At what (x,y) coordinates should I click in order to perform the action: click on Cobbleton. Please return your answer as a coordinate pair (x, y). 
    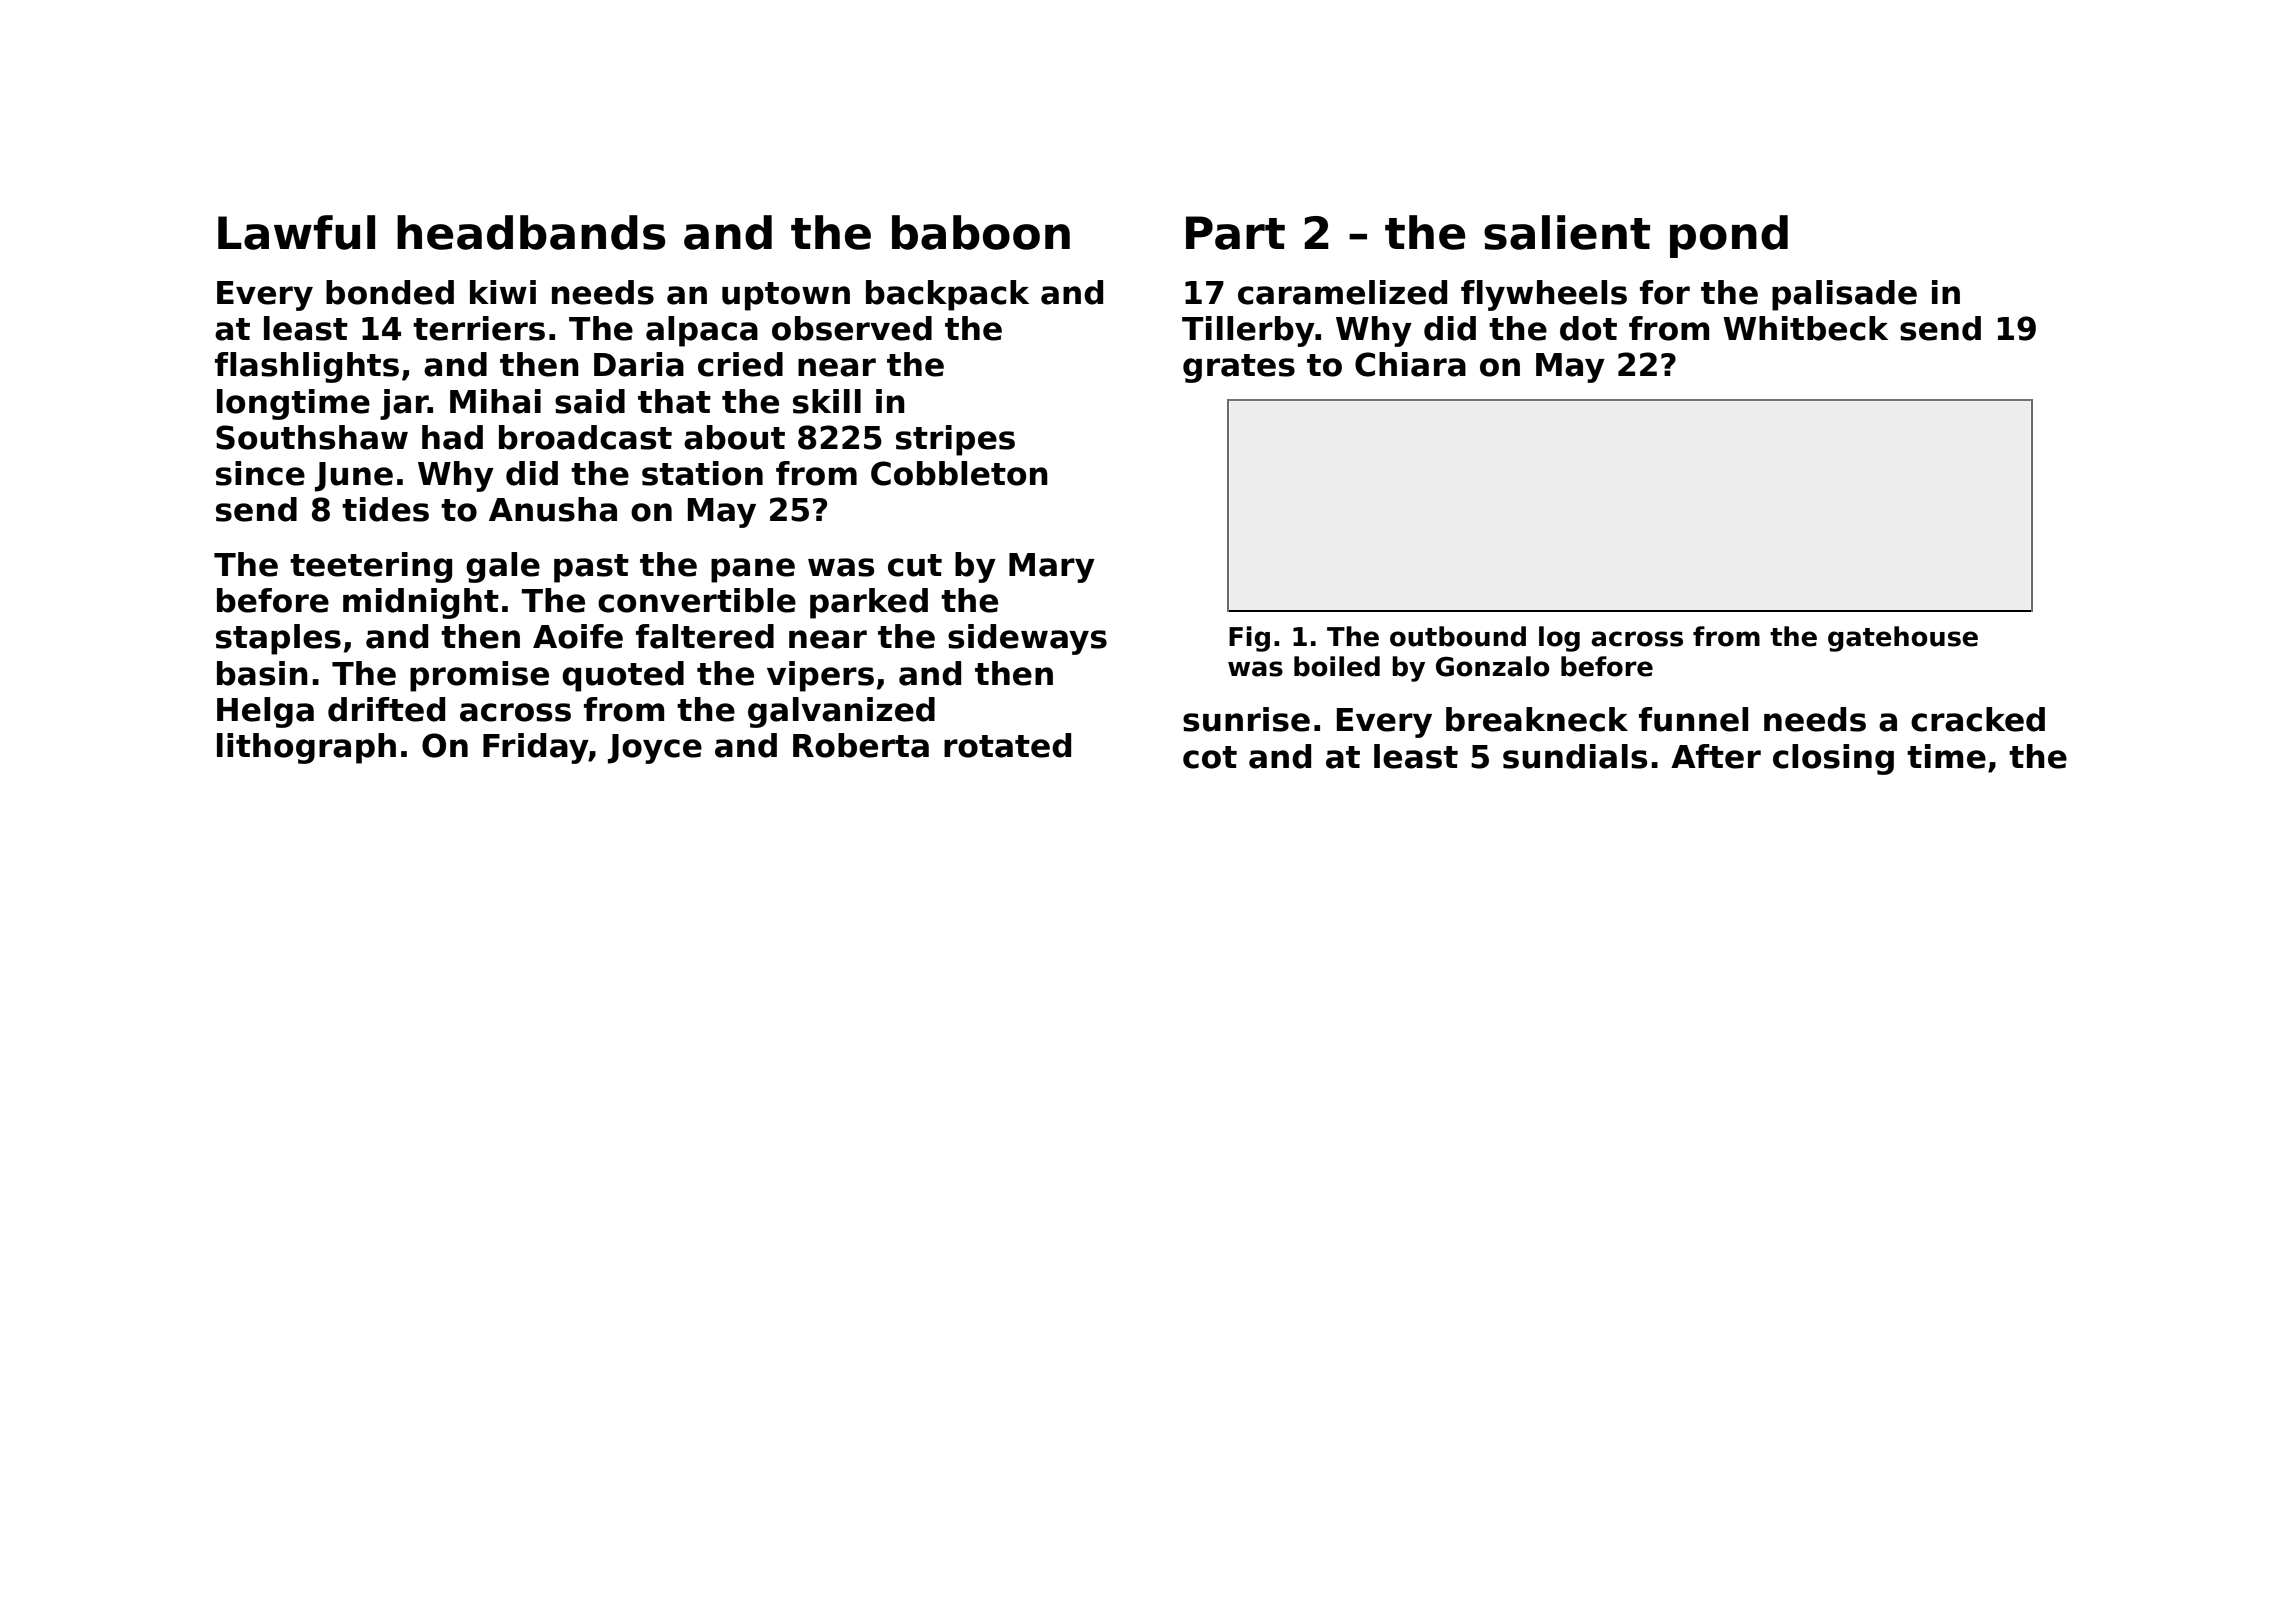
    Looking at the image, I should click on (959, 473).
